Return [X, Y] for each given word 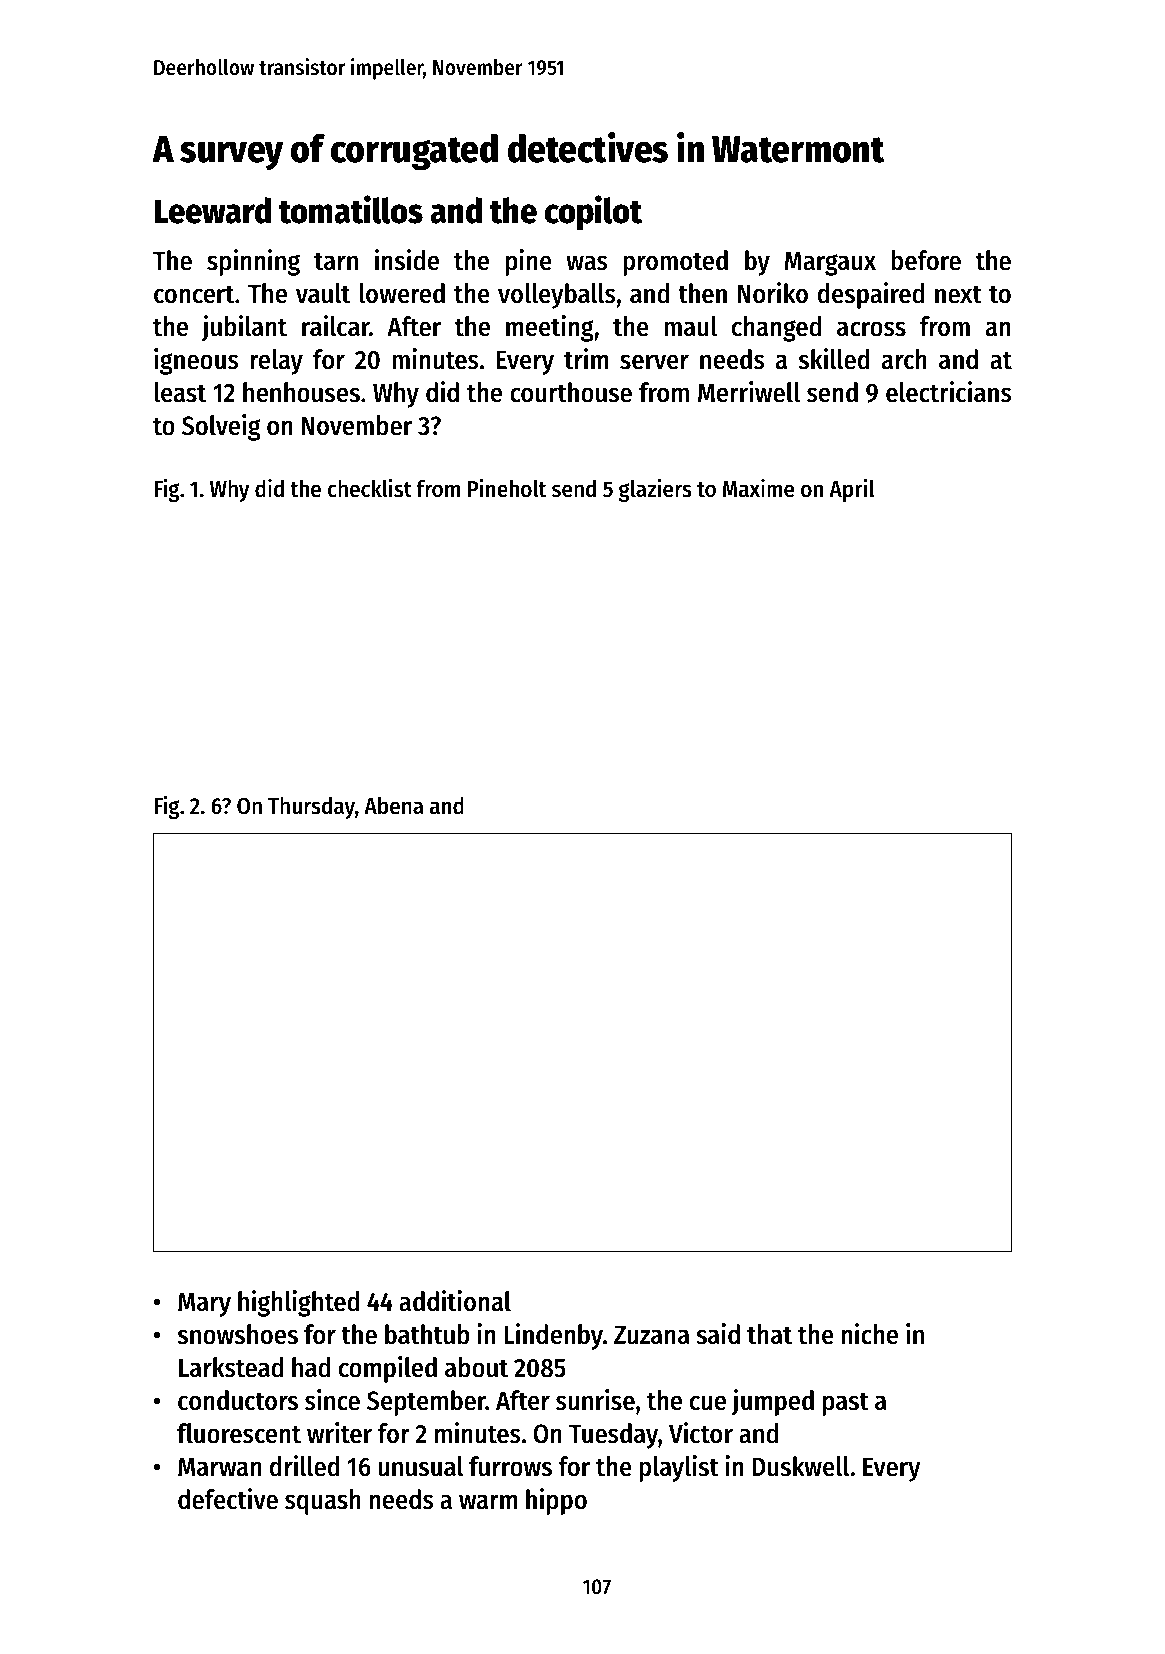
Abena [393, 805]
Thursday [311, 807]
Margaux [830, 263]
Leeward [212, 210]
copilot [593, 213]
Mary [204, 1304]
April [851, 490]
